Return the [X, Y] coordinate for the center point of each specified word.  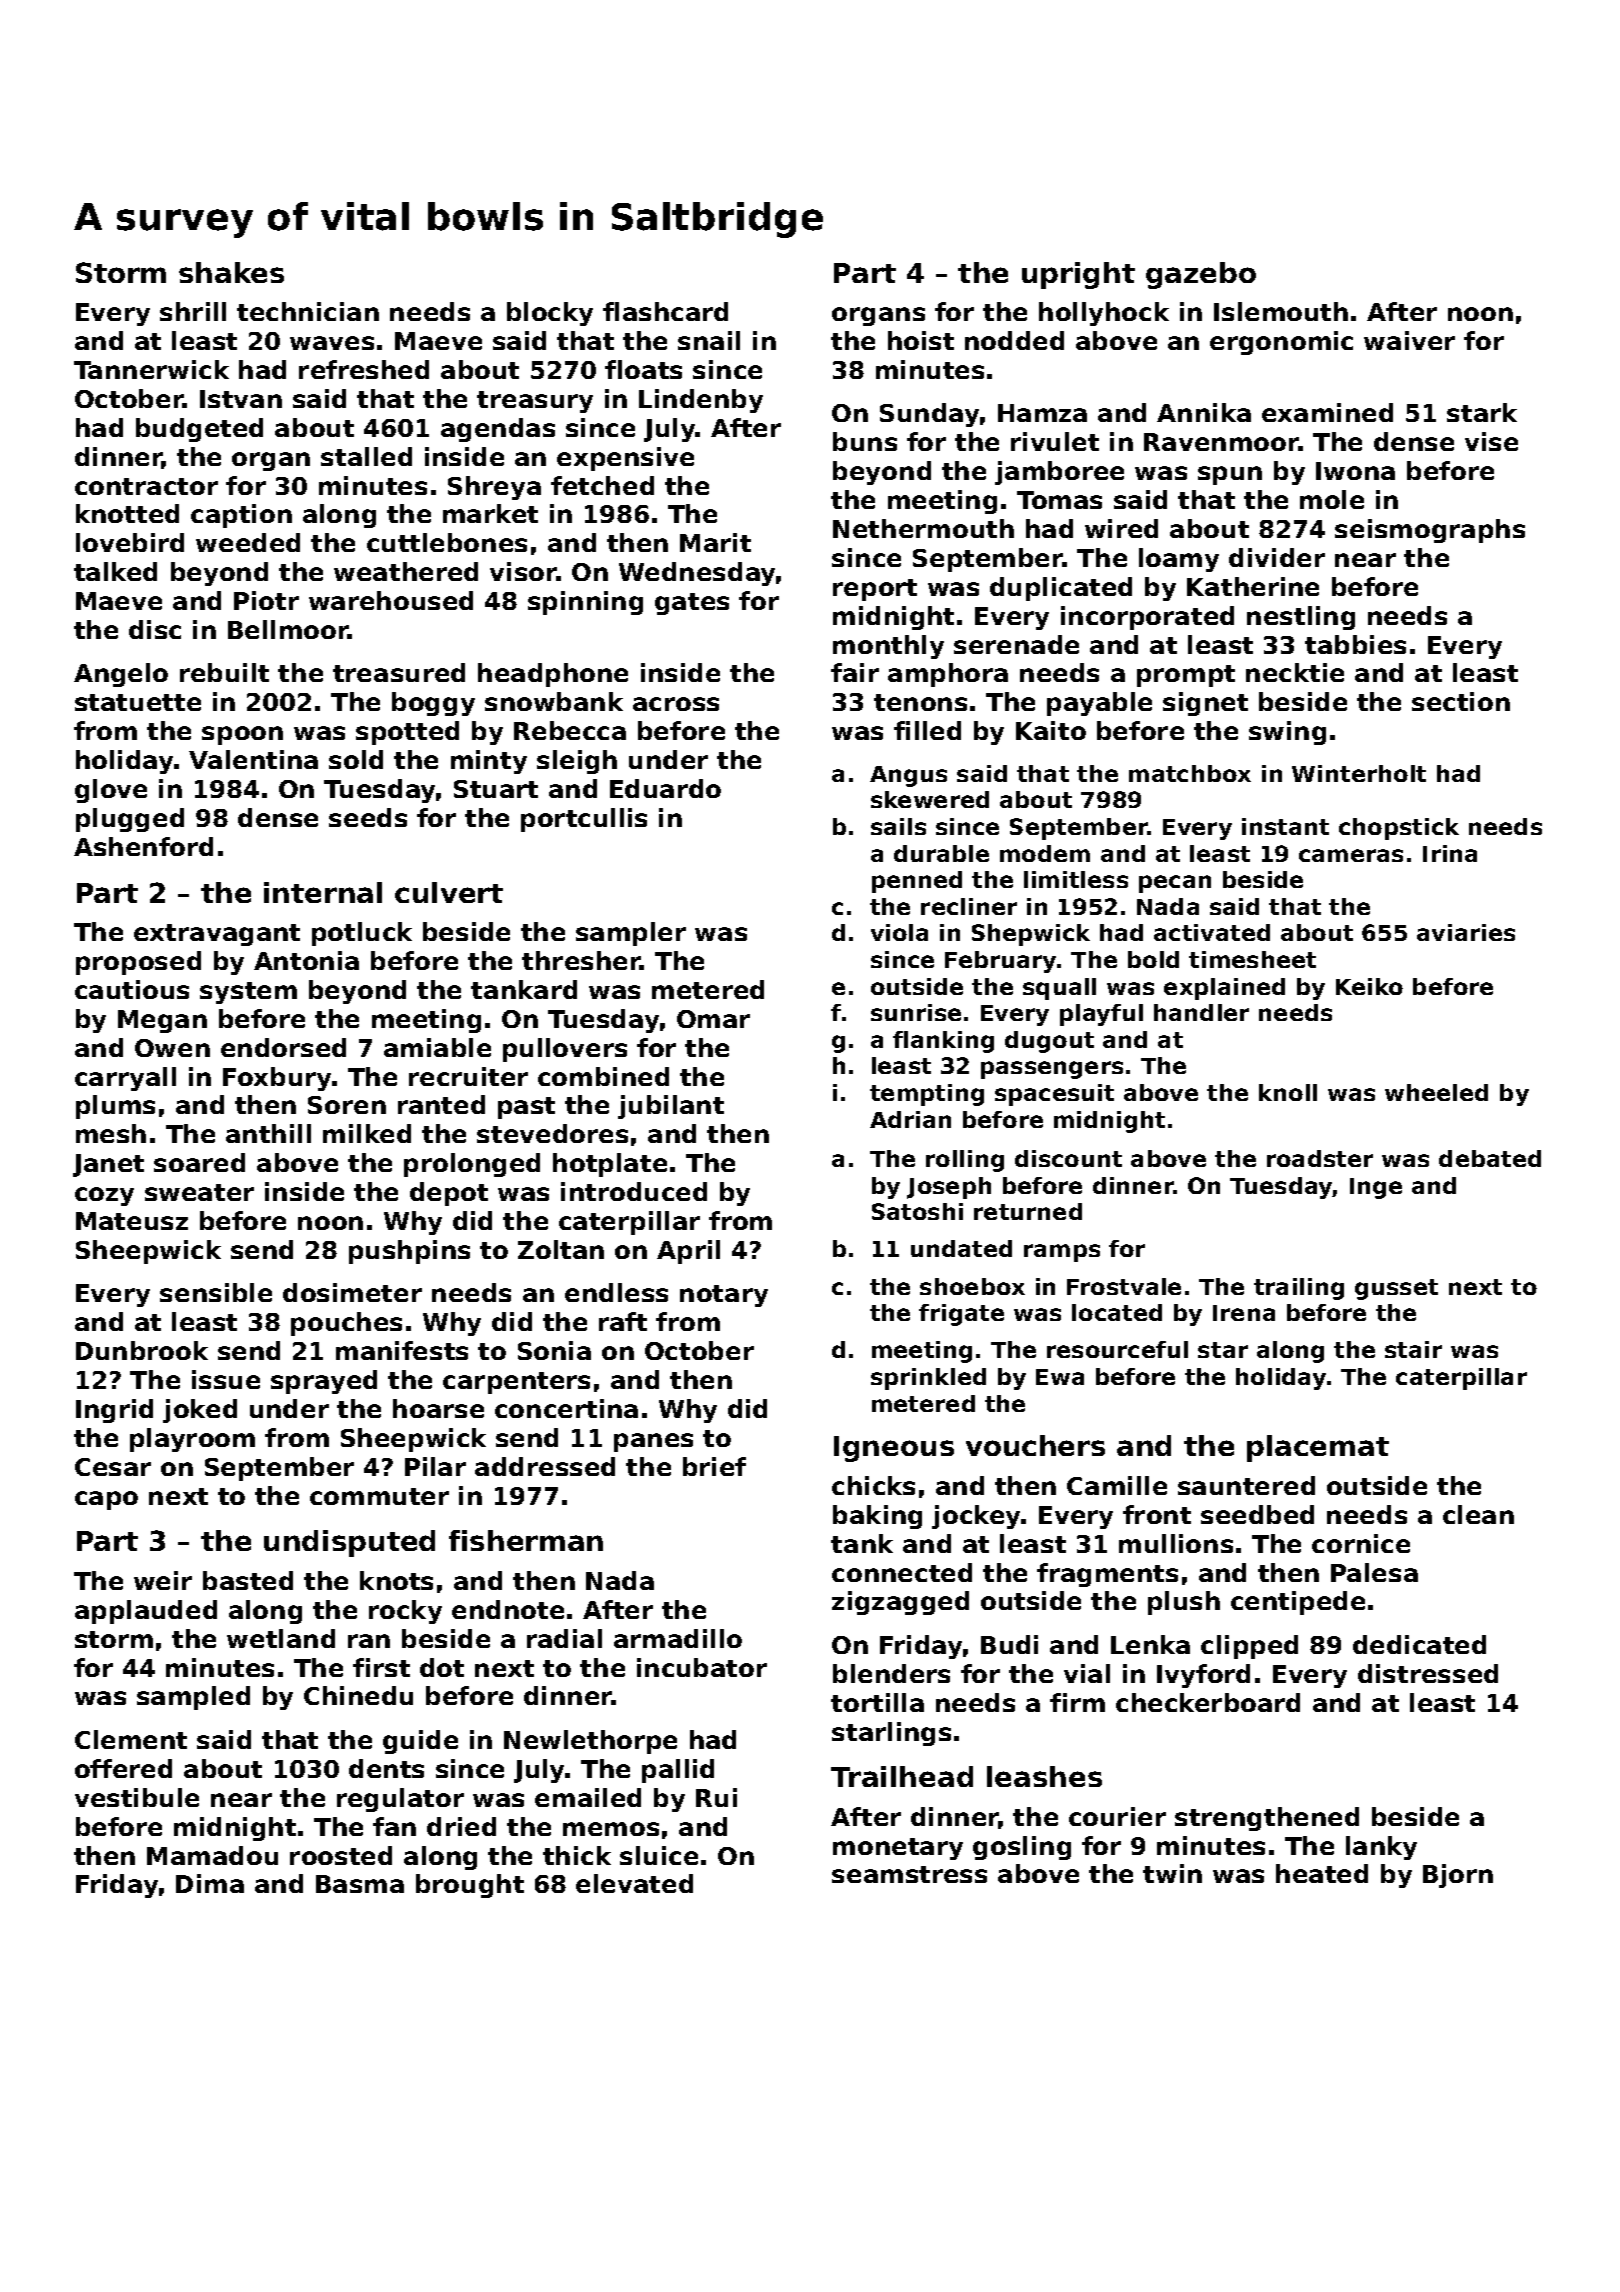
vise [1491, 441]
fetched [602, 485]
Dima [210, 1883]
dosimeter [352, 1292]
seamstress [909, 1874]
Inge [1376, 1188]
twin [1172, 1873]
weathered [406, 571]
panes [653, 1442]
